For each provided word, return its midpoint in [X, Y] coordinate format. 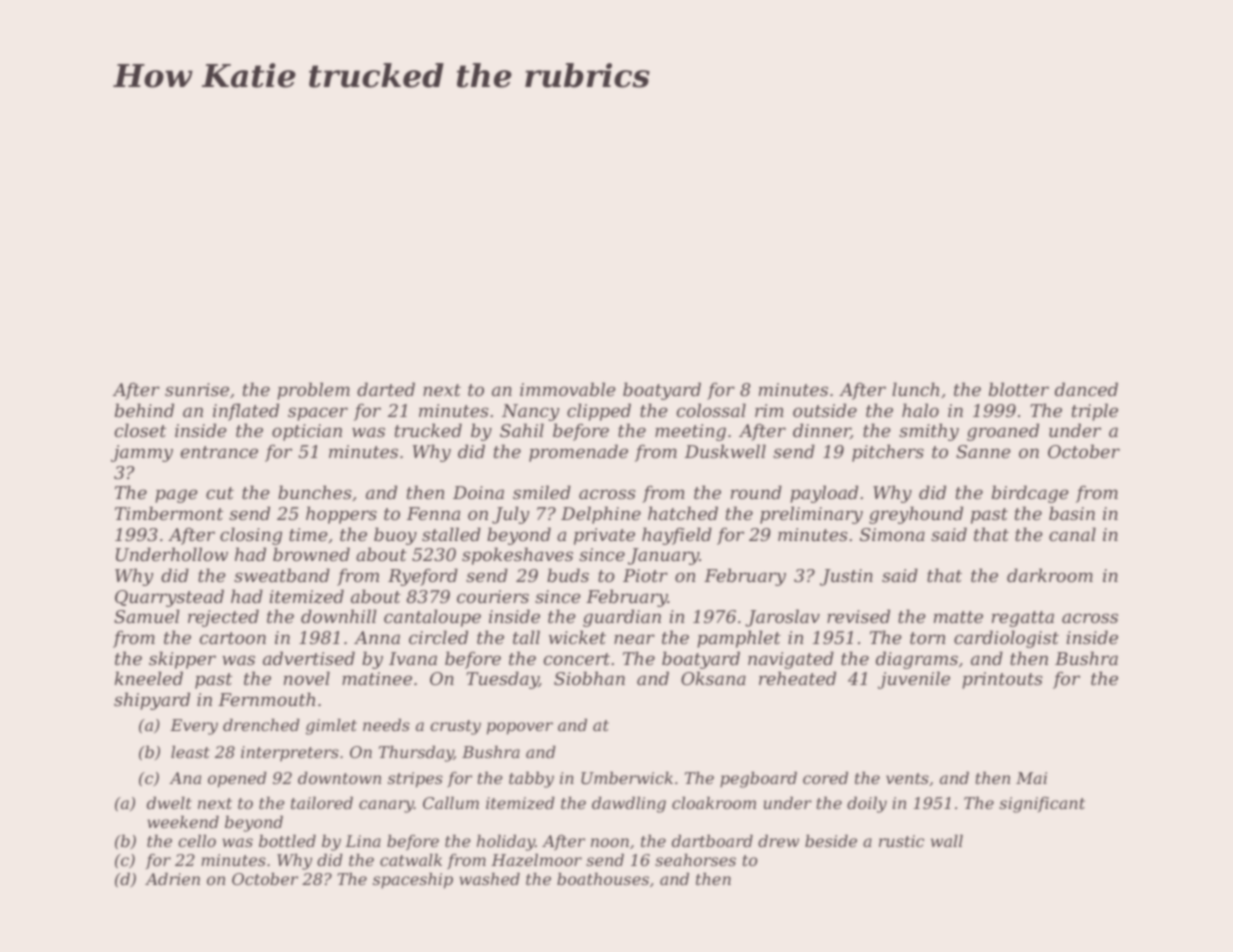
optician [307, 432]
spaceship [413, 881]
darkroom [1050, 575]
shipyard [152, 701]
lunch [915, 389]
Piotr [645, 575]
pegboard [758, 780]
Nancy [530, 412]
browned [311, 554]
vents [907, 778]
